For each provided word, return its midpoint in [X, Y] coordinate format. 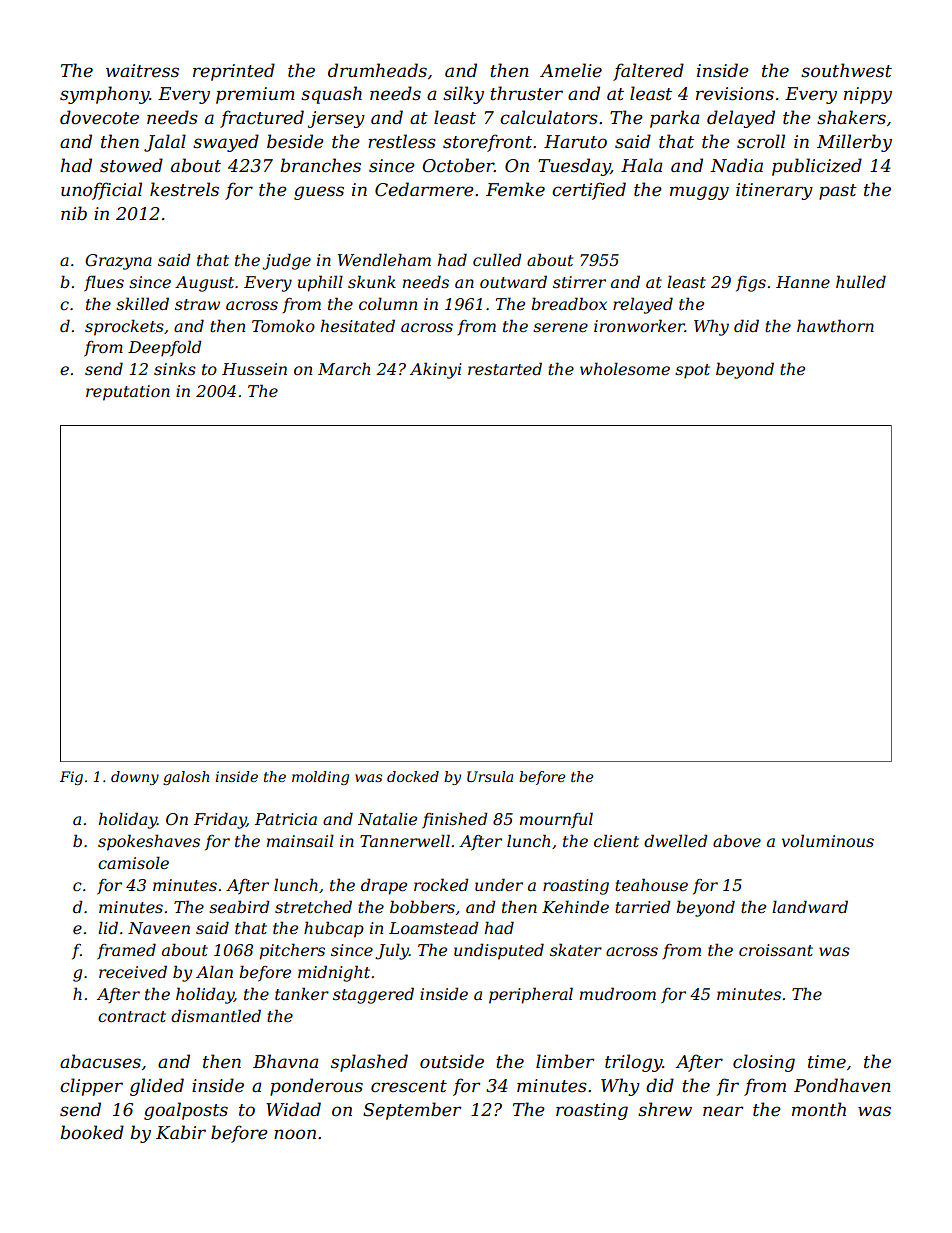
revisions [735, 94]
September [412, 1111]
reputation [128, 393]
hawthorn [835, 325]
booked [92, 1132]
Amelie [571, 70]
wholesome [625, 368]
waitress [142, 71]
